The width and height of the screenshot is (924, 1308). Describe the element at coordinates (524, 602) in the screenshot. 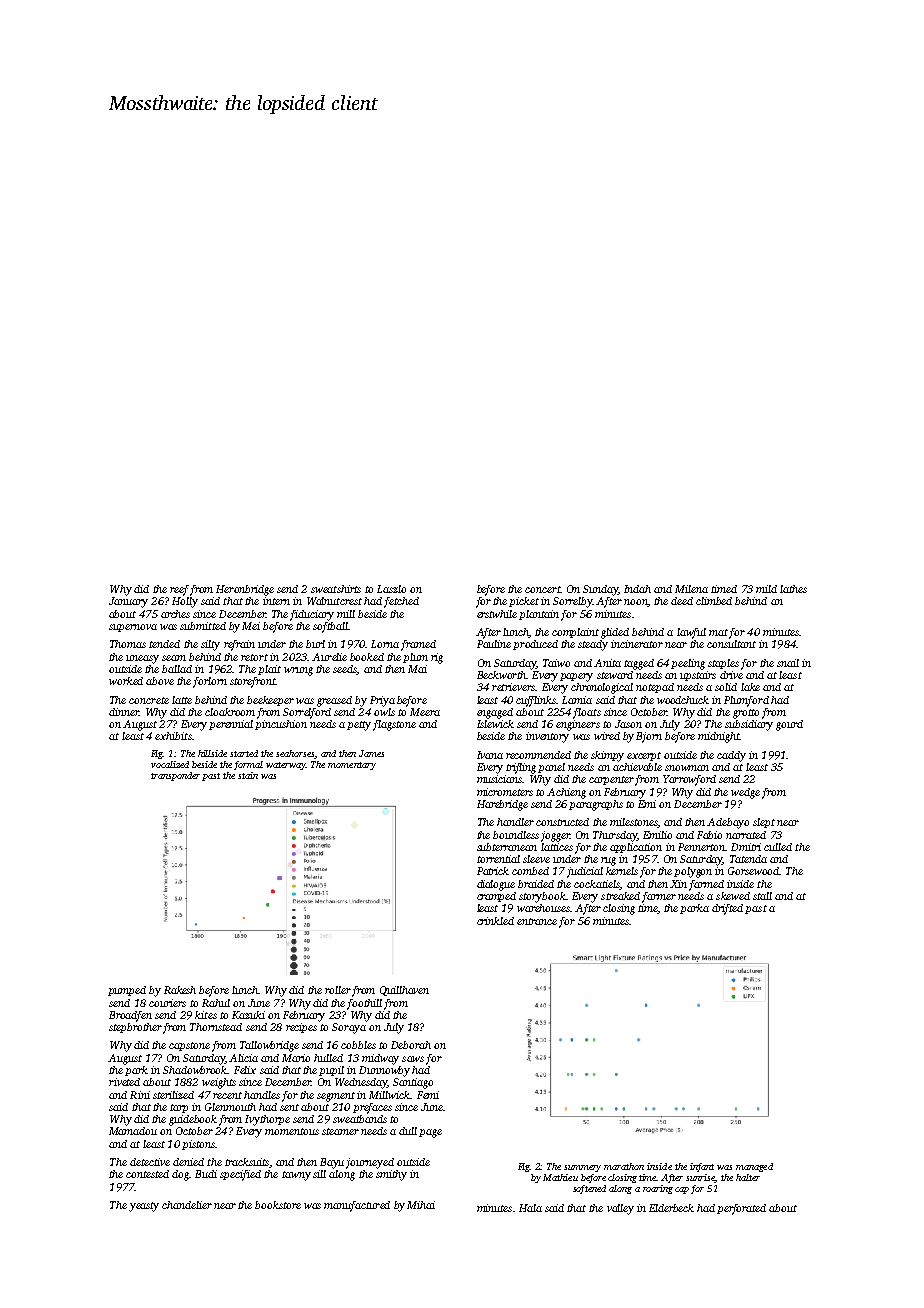

I see `picket` at that location.
